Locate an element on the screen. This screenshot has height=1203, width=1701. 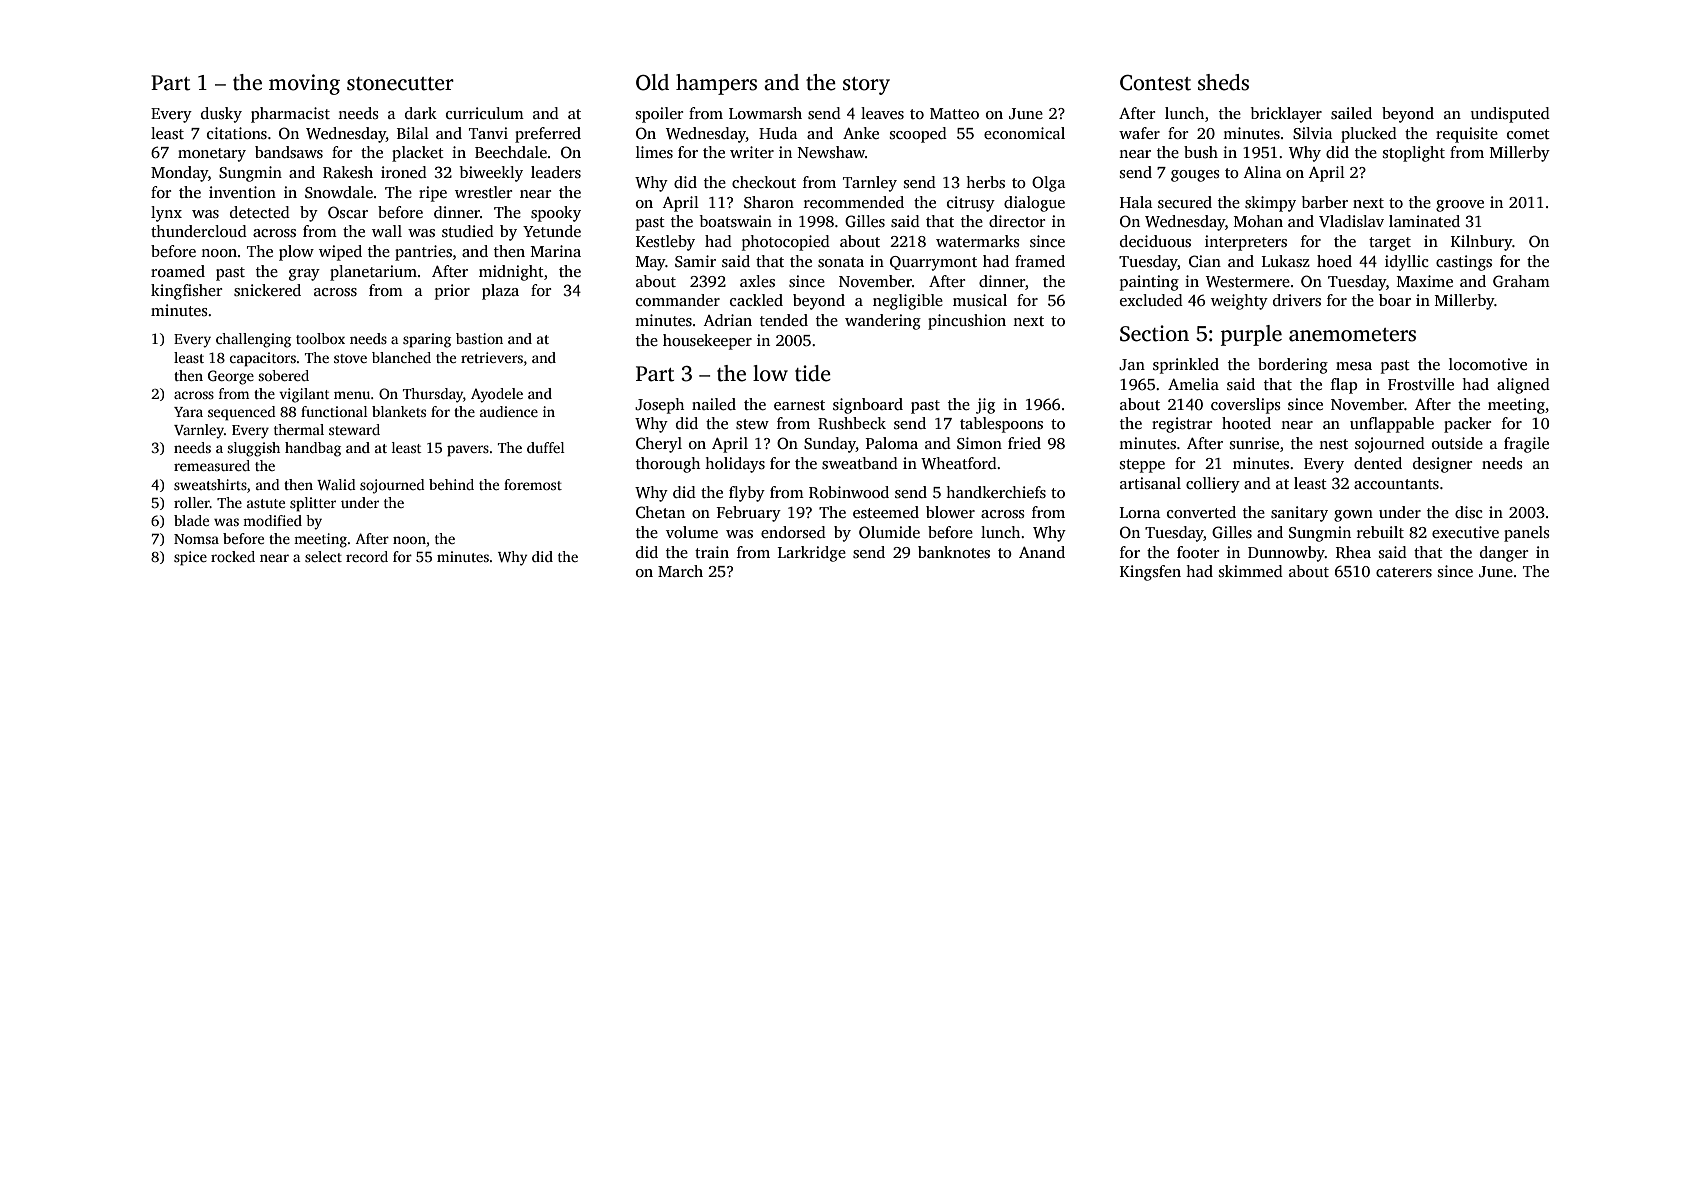
Newshaw is located at coordinates (831, 152).
